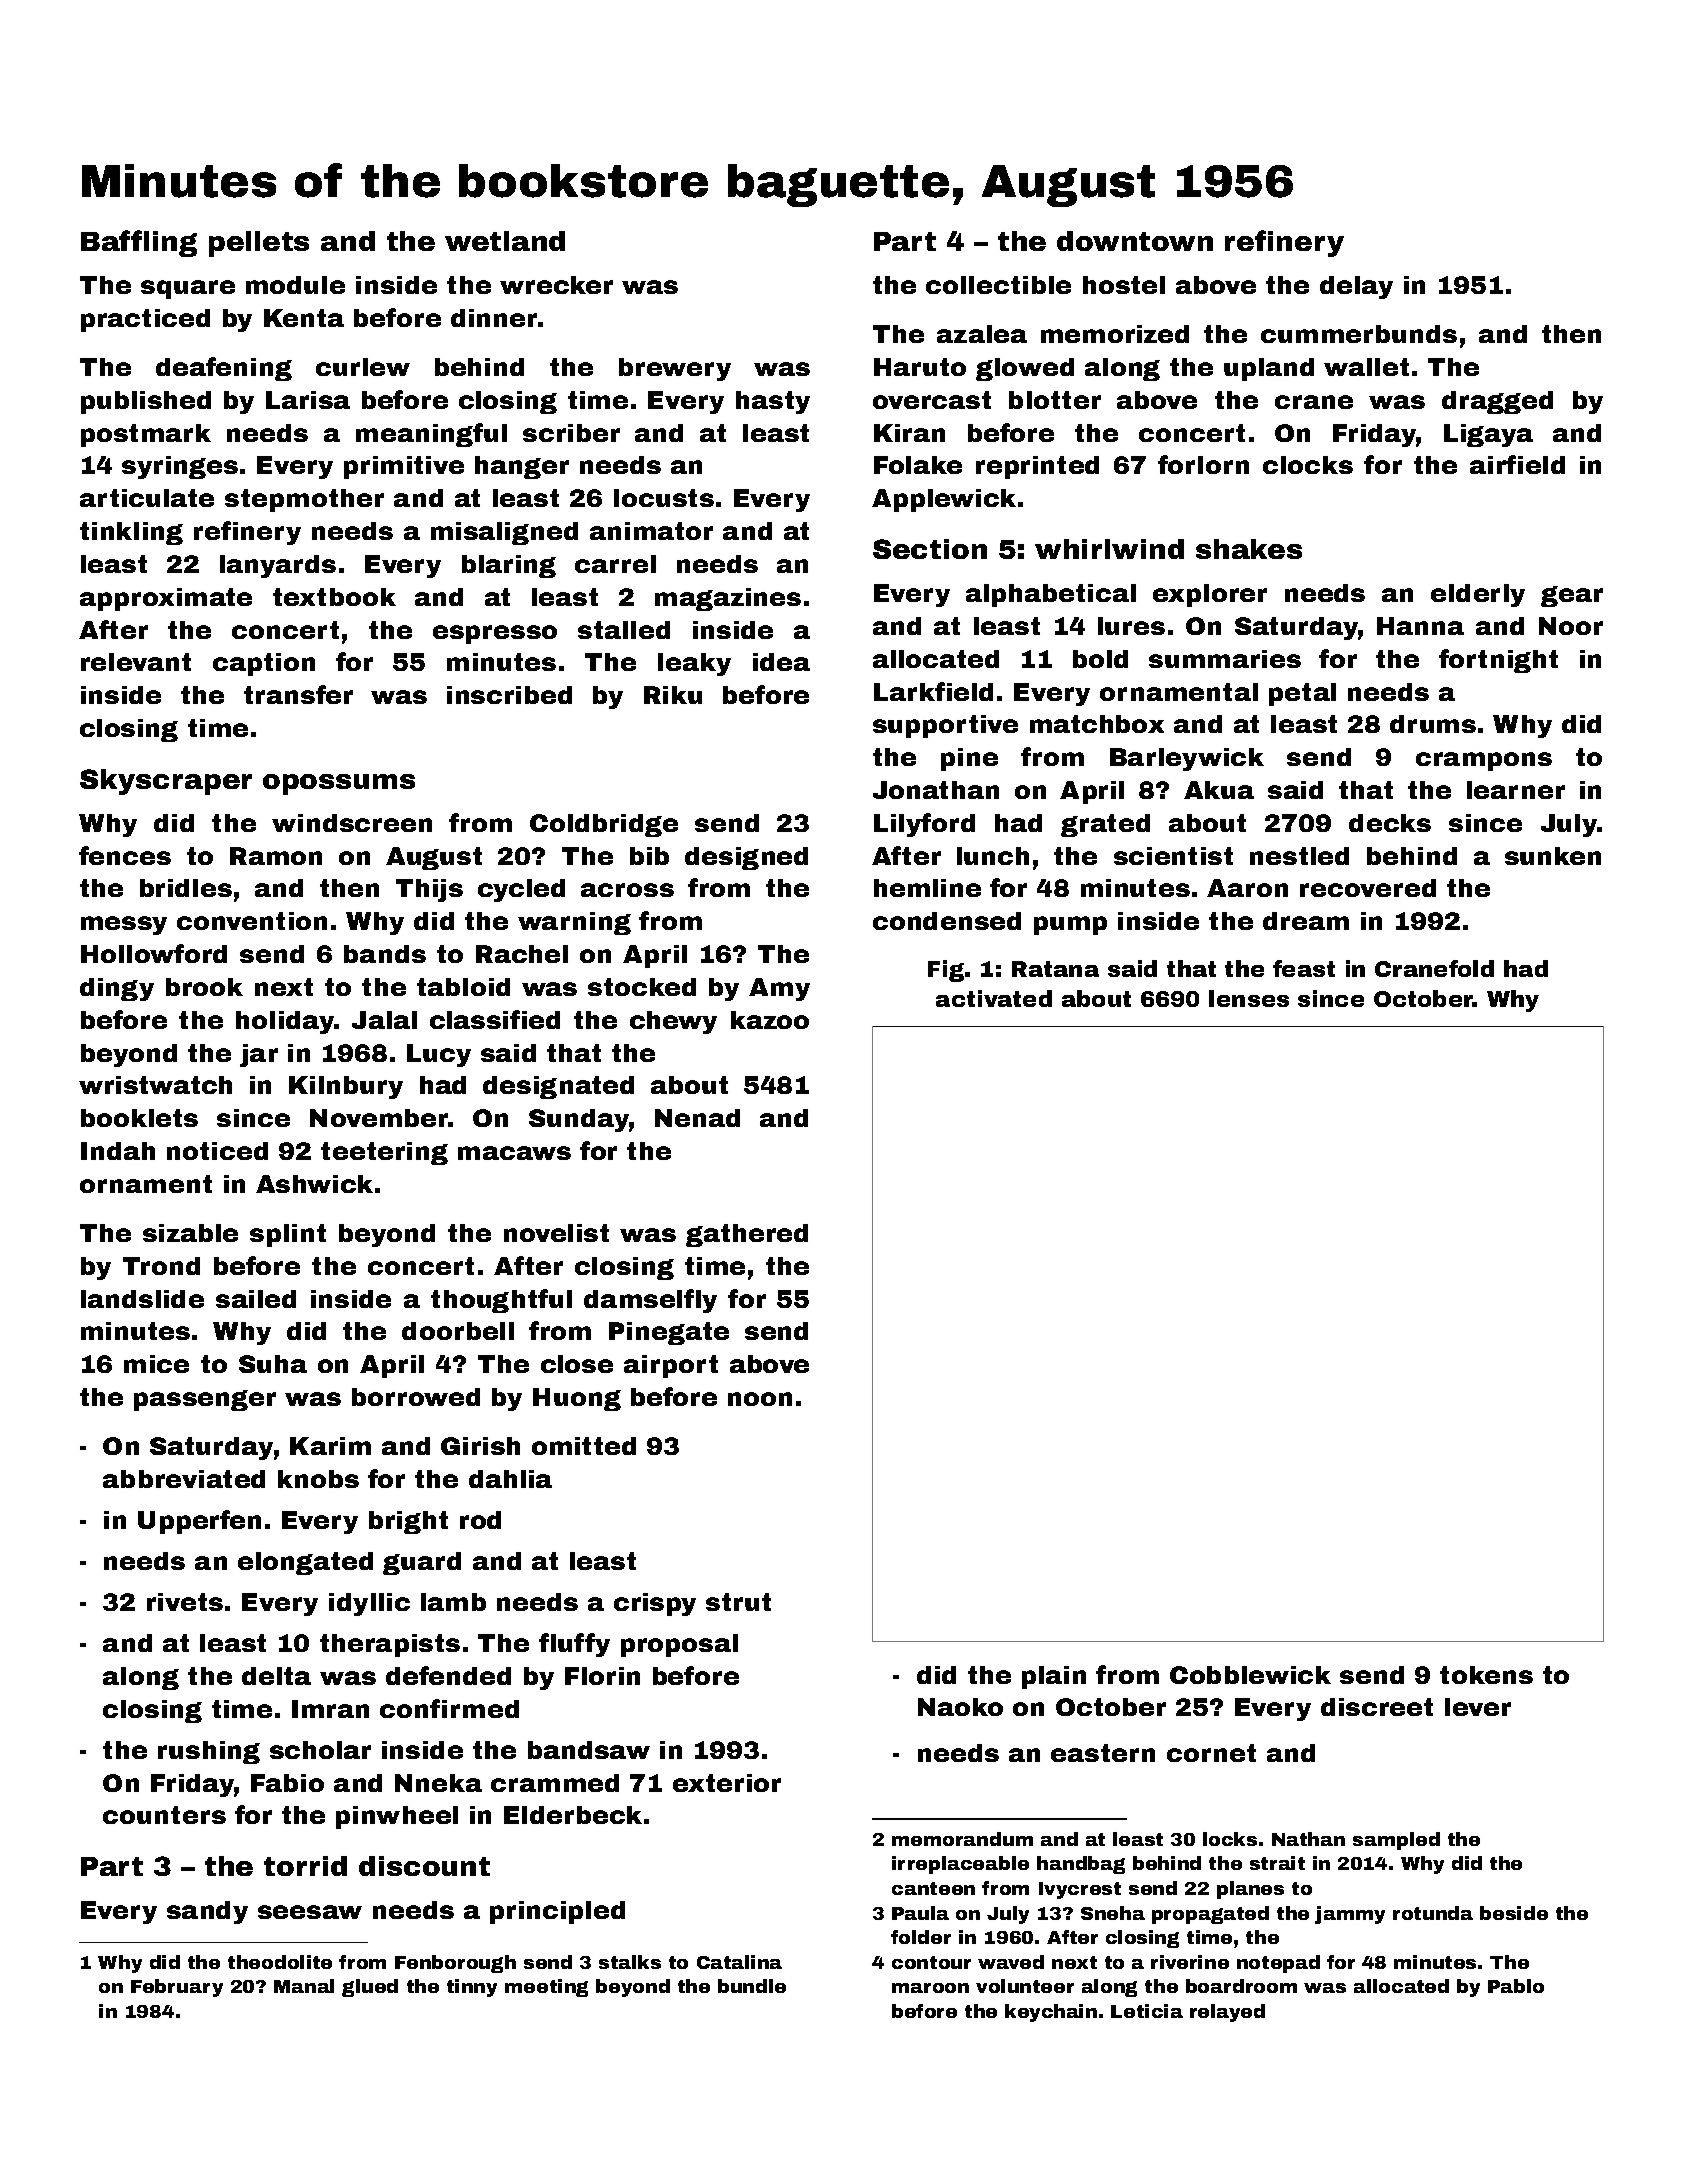  I want to click on Fig, so click(946, 971).
